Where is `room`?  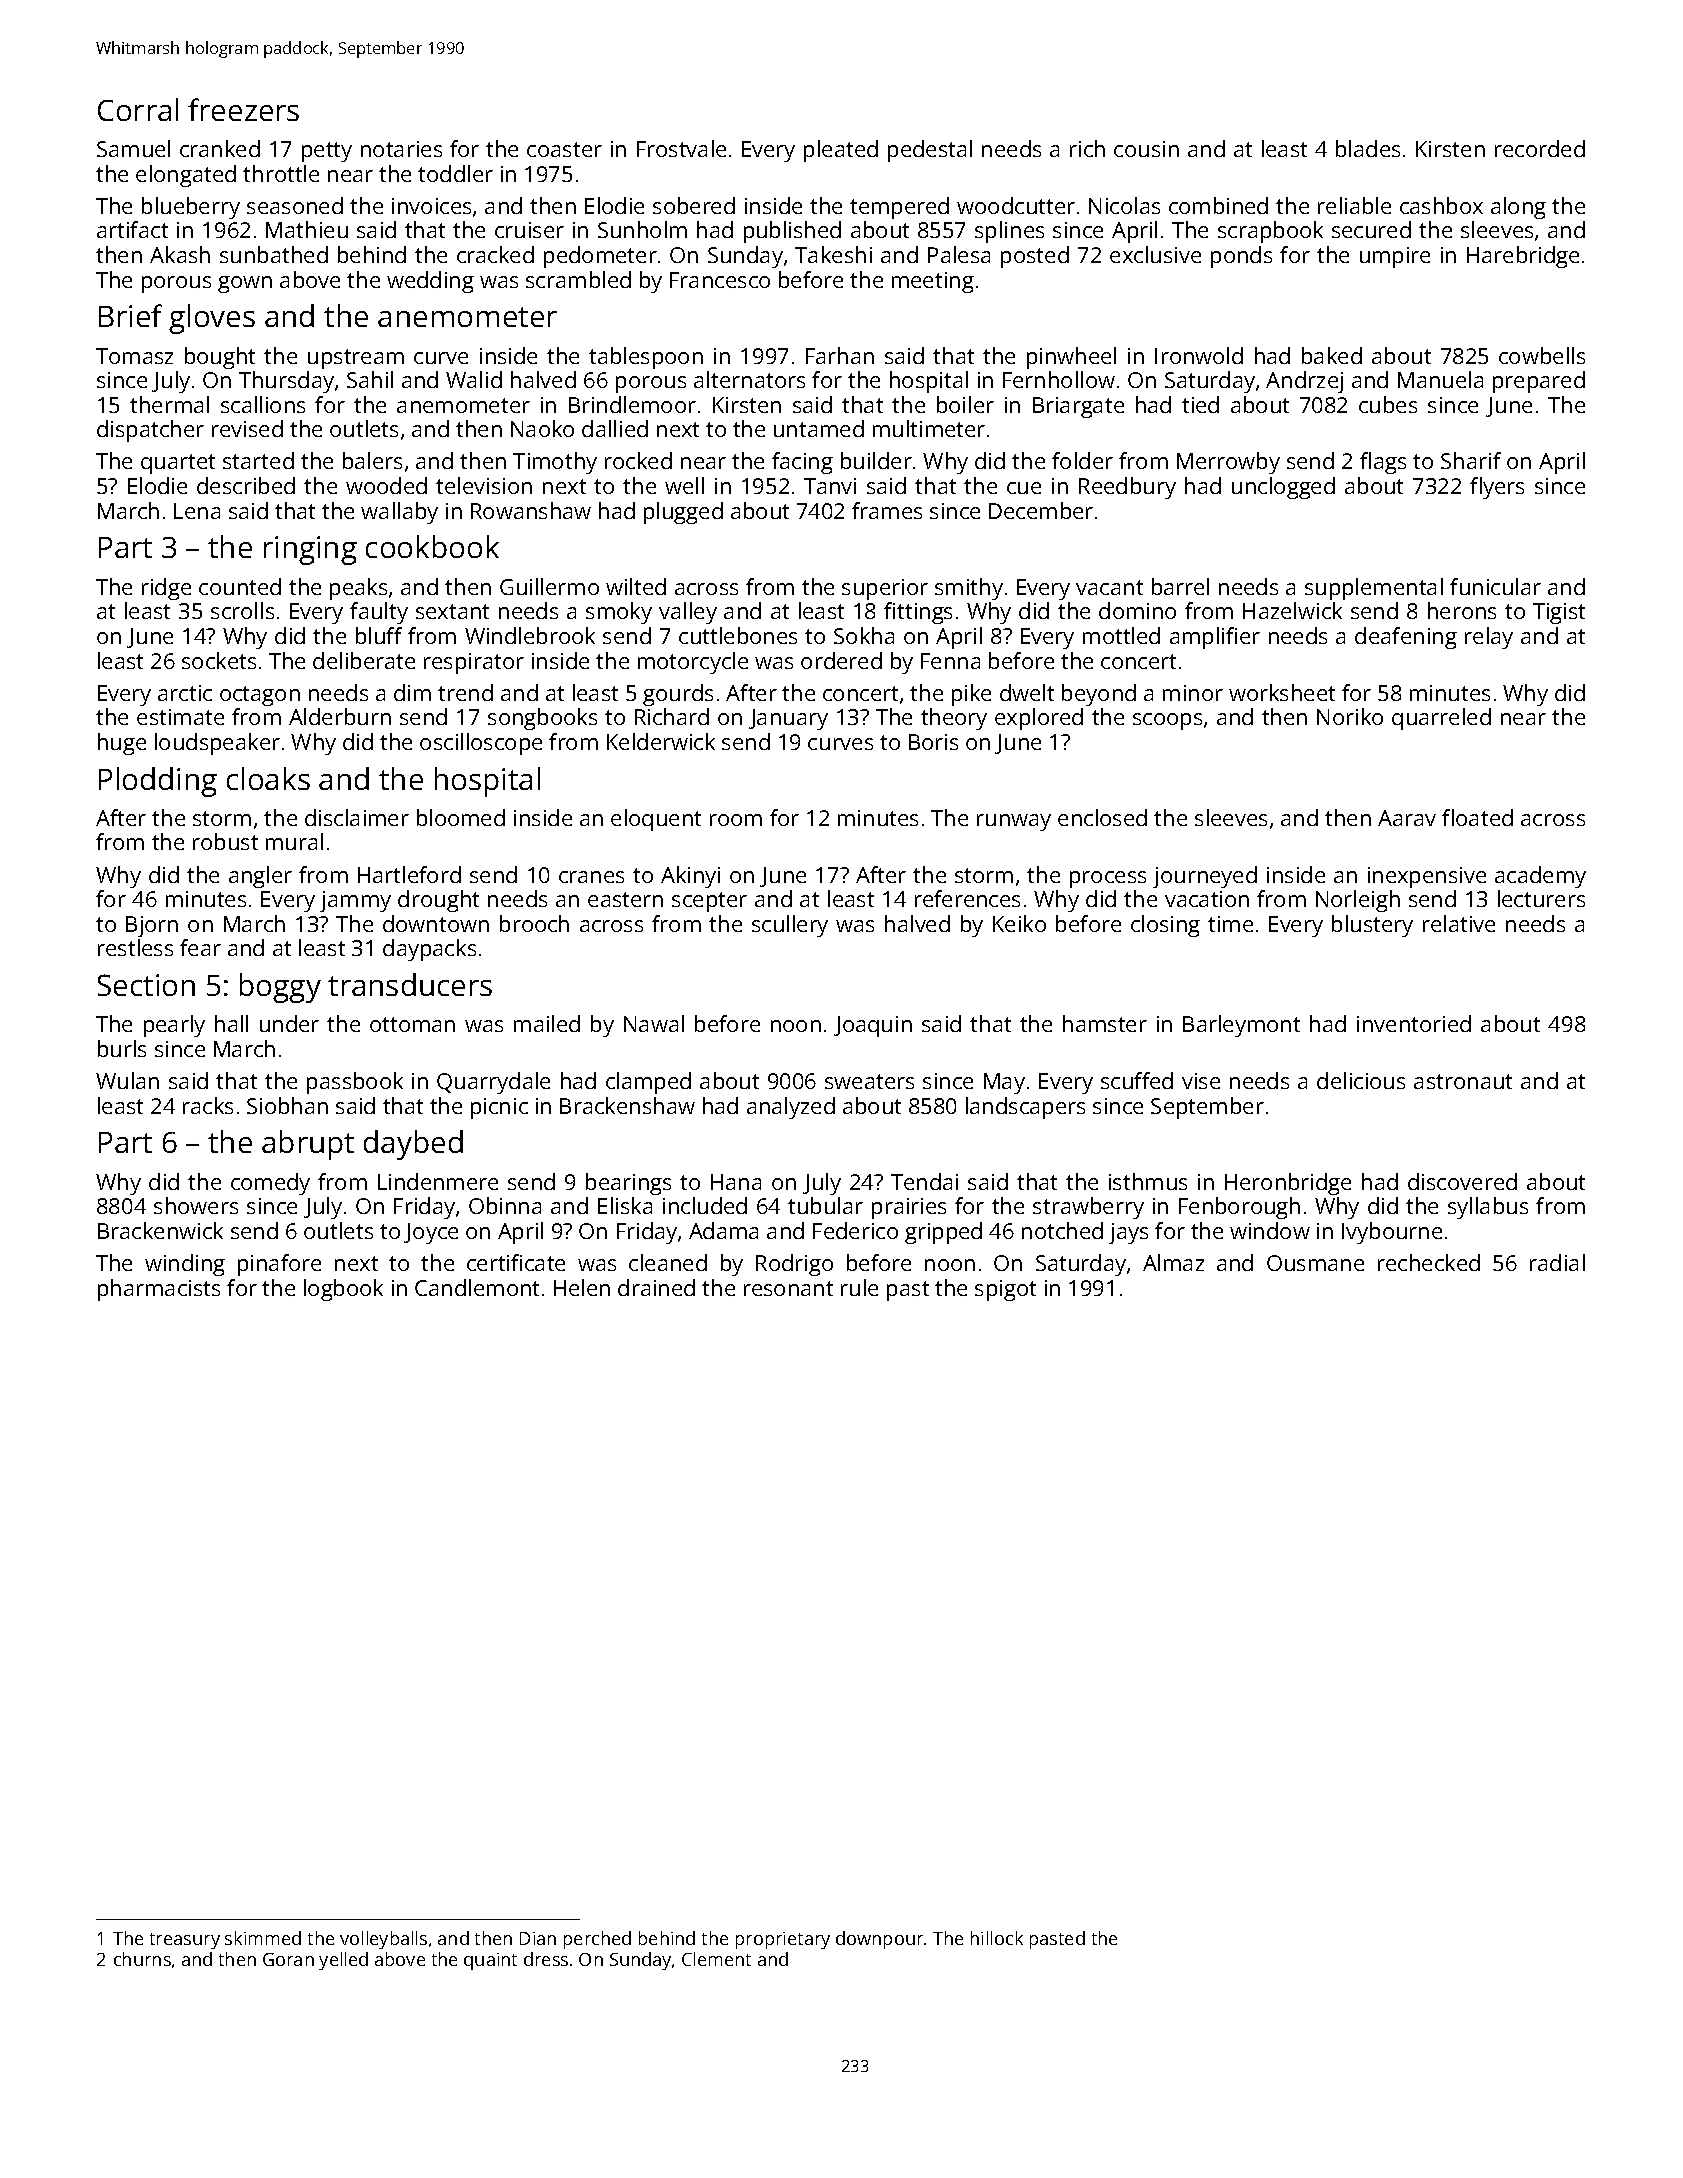 room is located at coordinates (736, 820).
